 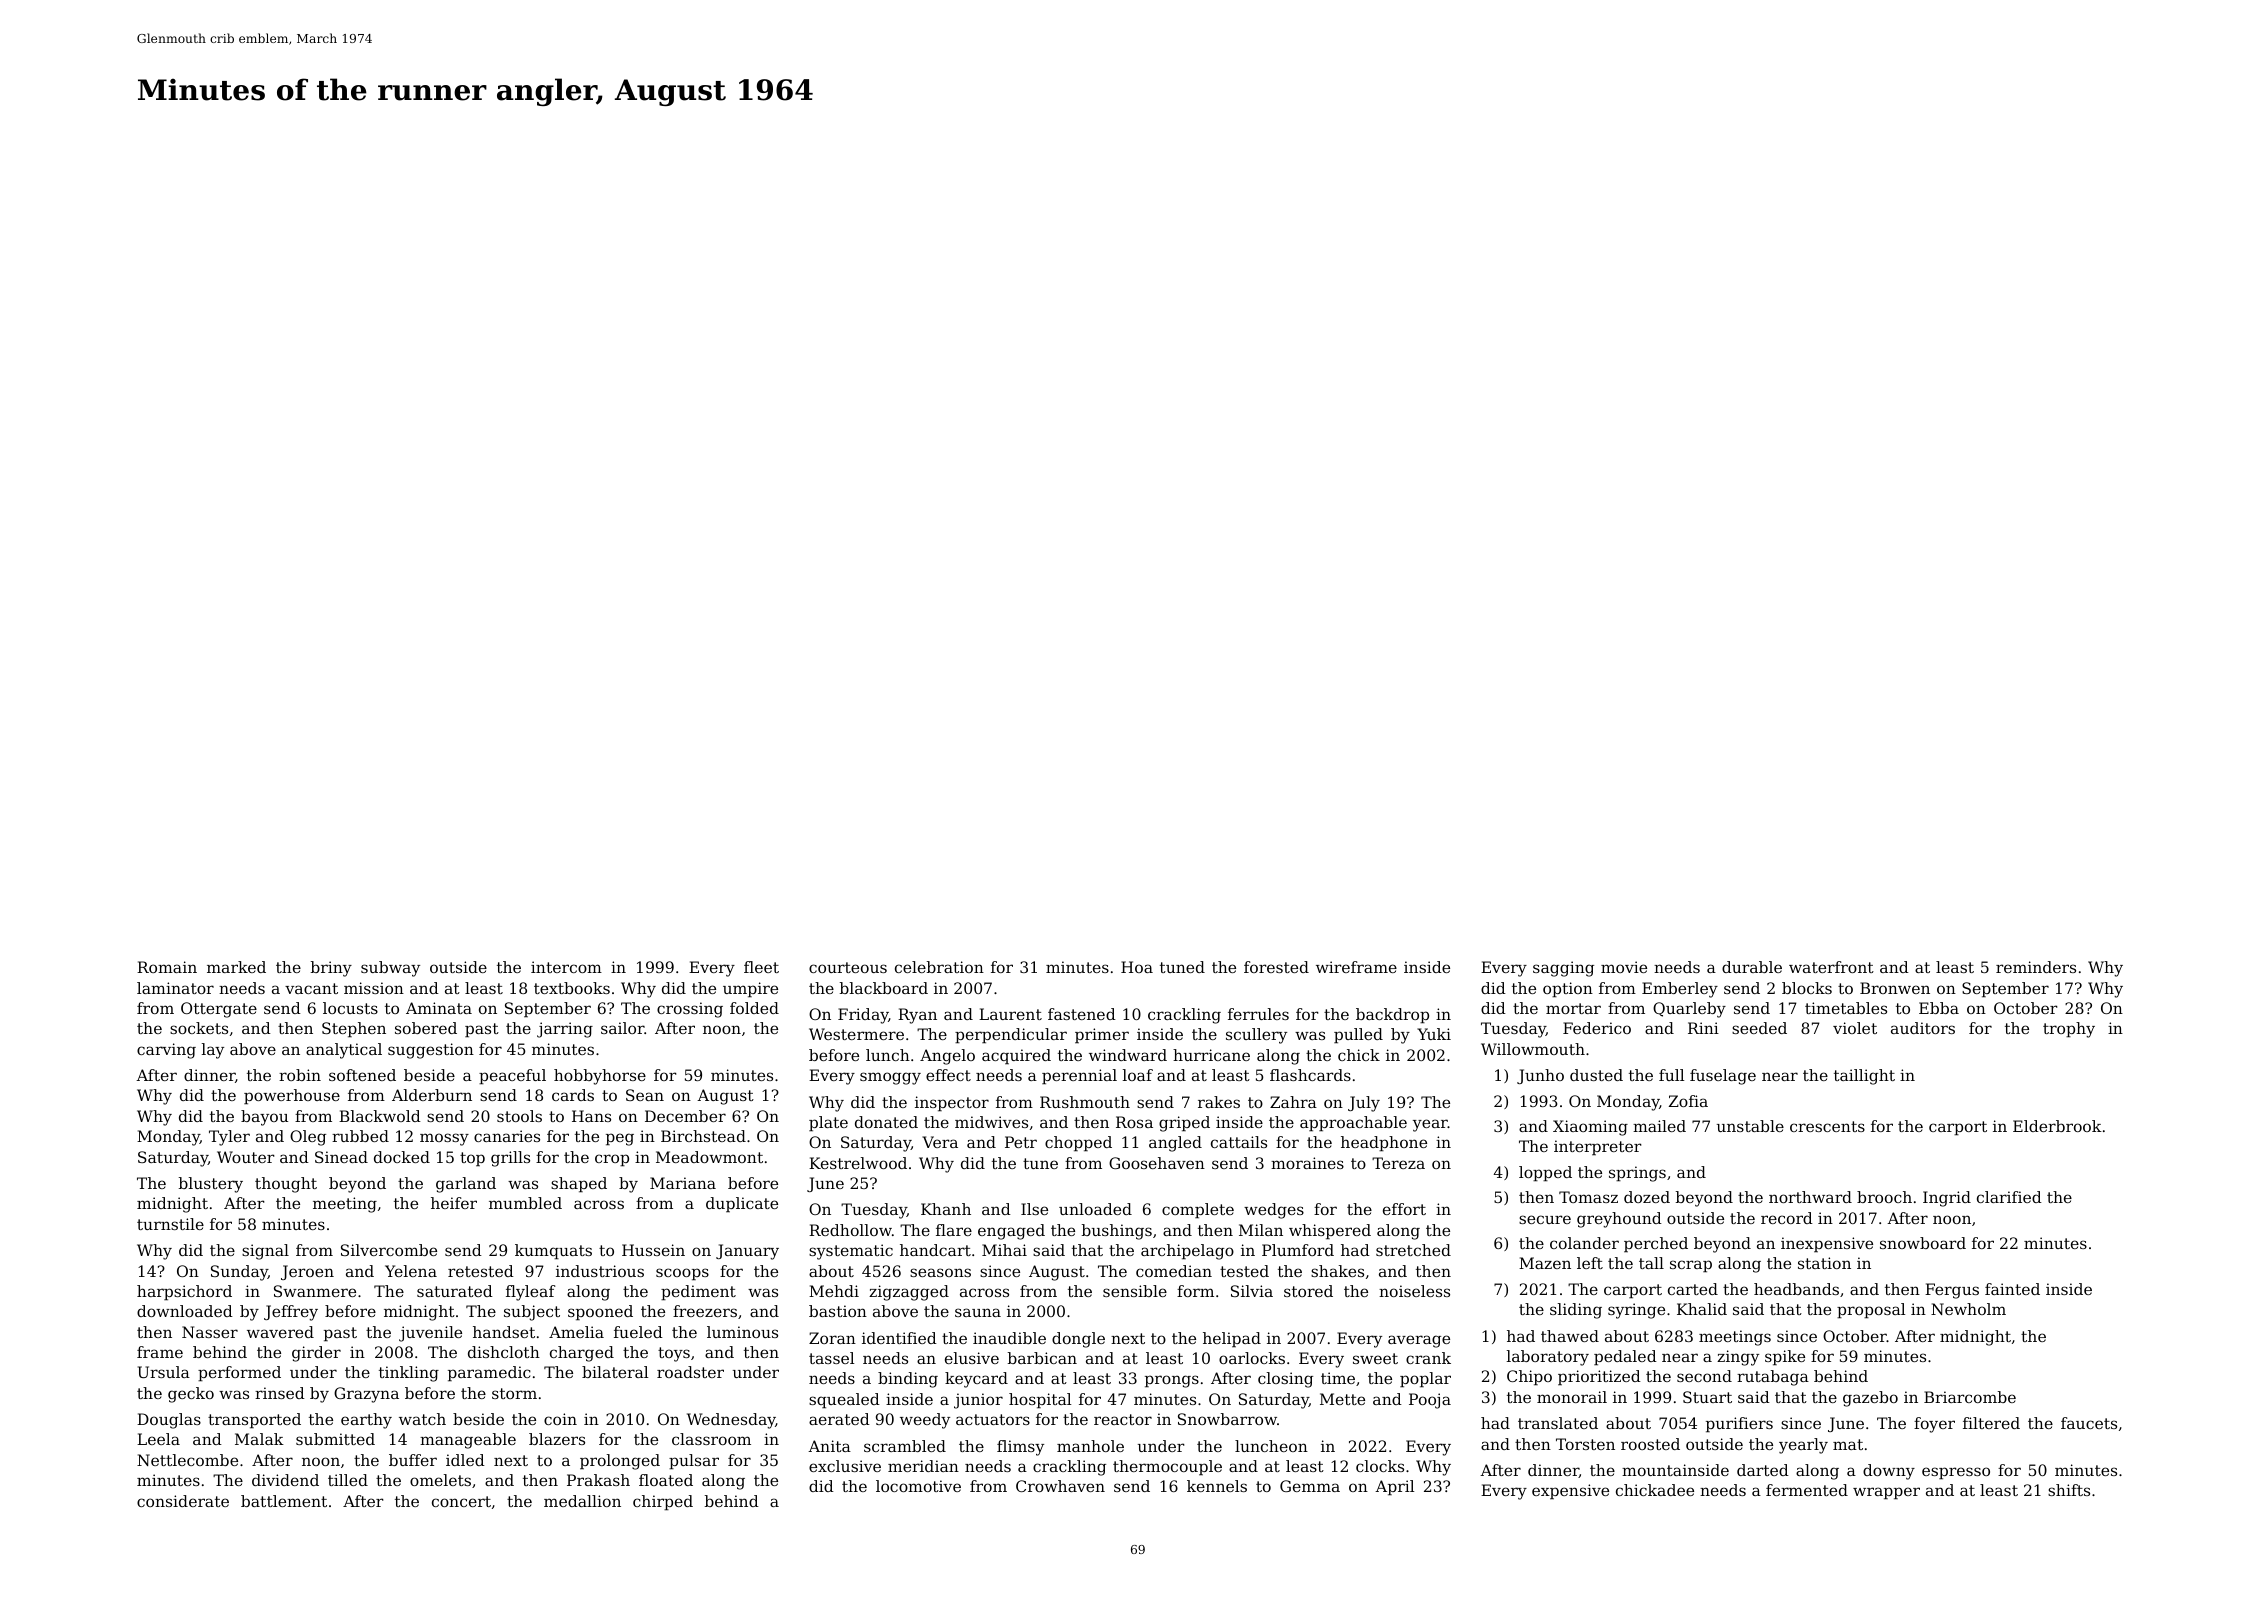 What do you see at coordinates (620, 1139) in the screenshot?
I see `peg` at bounding box center [620, 1139].
